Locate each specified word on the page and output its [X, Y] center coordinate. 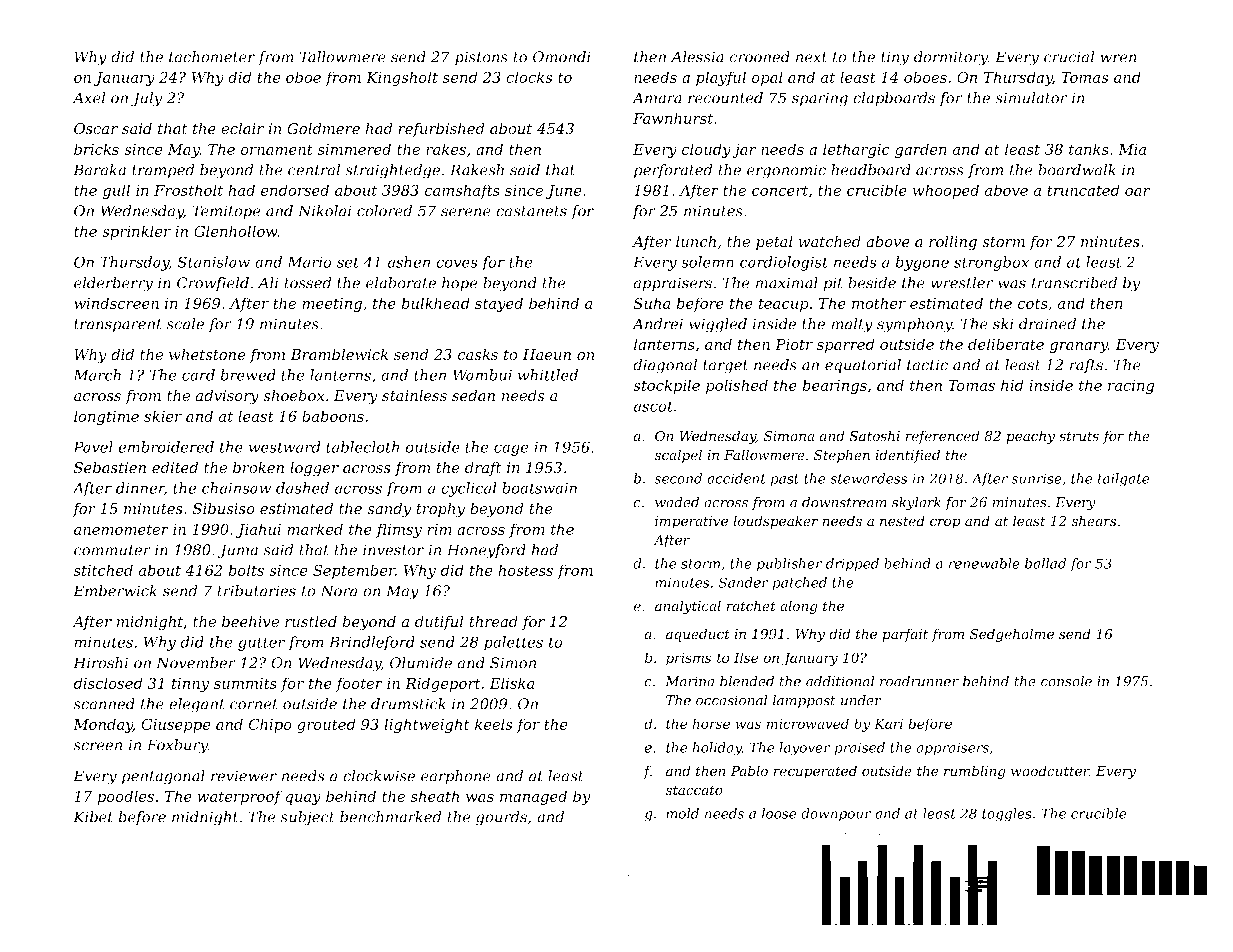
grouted [326, 725]
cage [511, 450]
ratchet [751, 606]
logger [314, 469]
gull [116, 191]
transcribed [1074, 283]
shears [1094, 521]
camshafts [462, 191]
